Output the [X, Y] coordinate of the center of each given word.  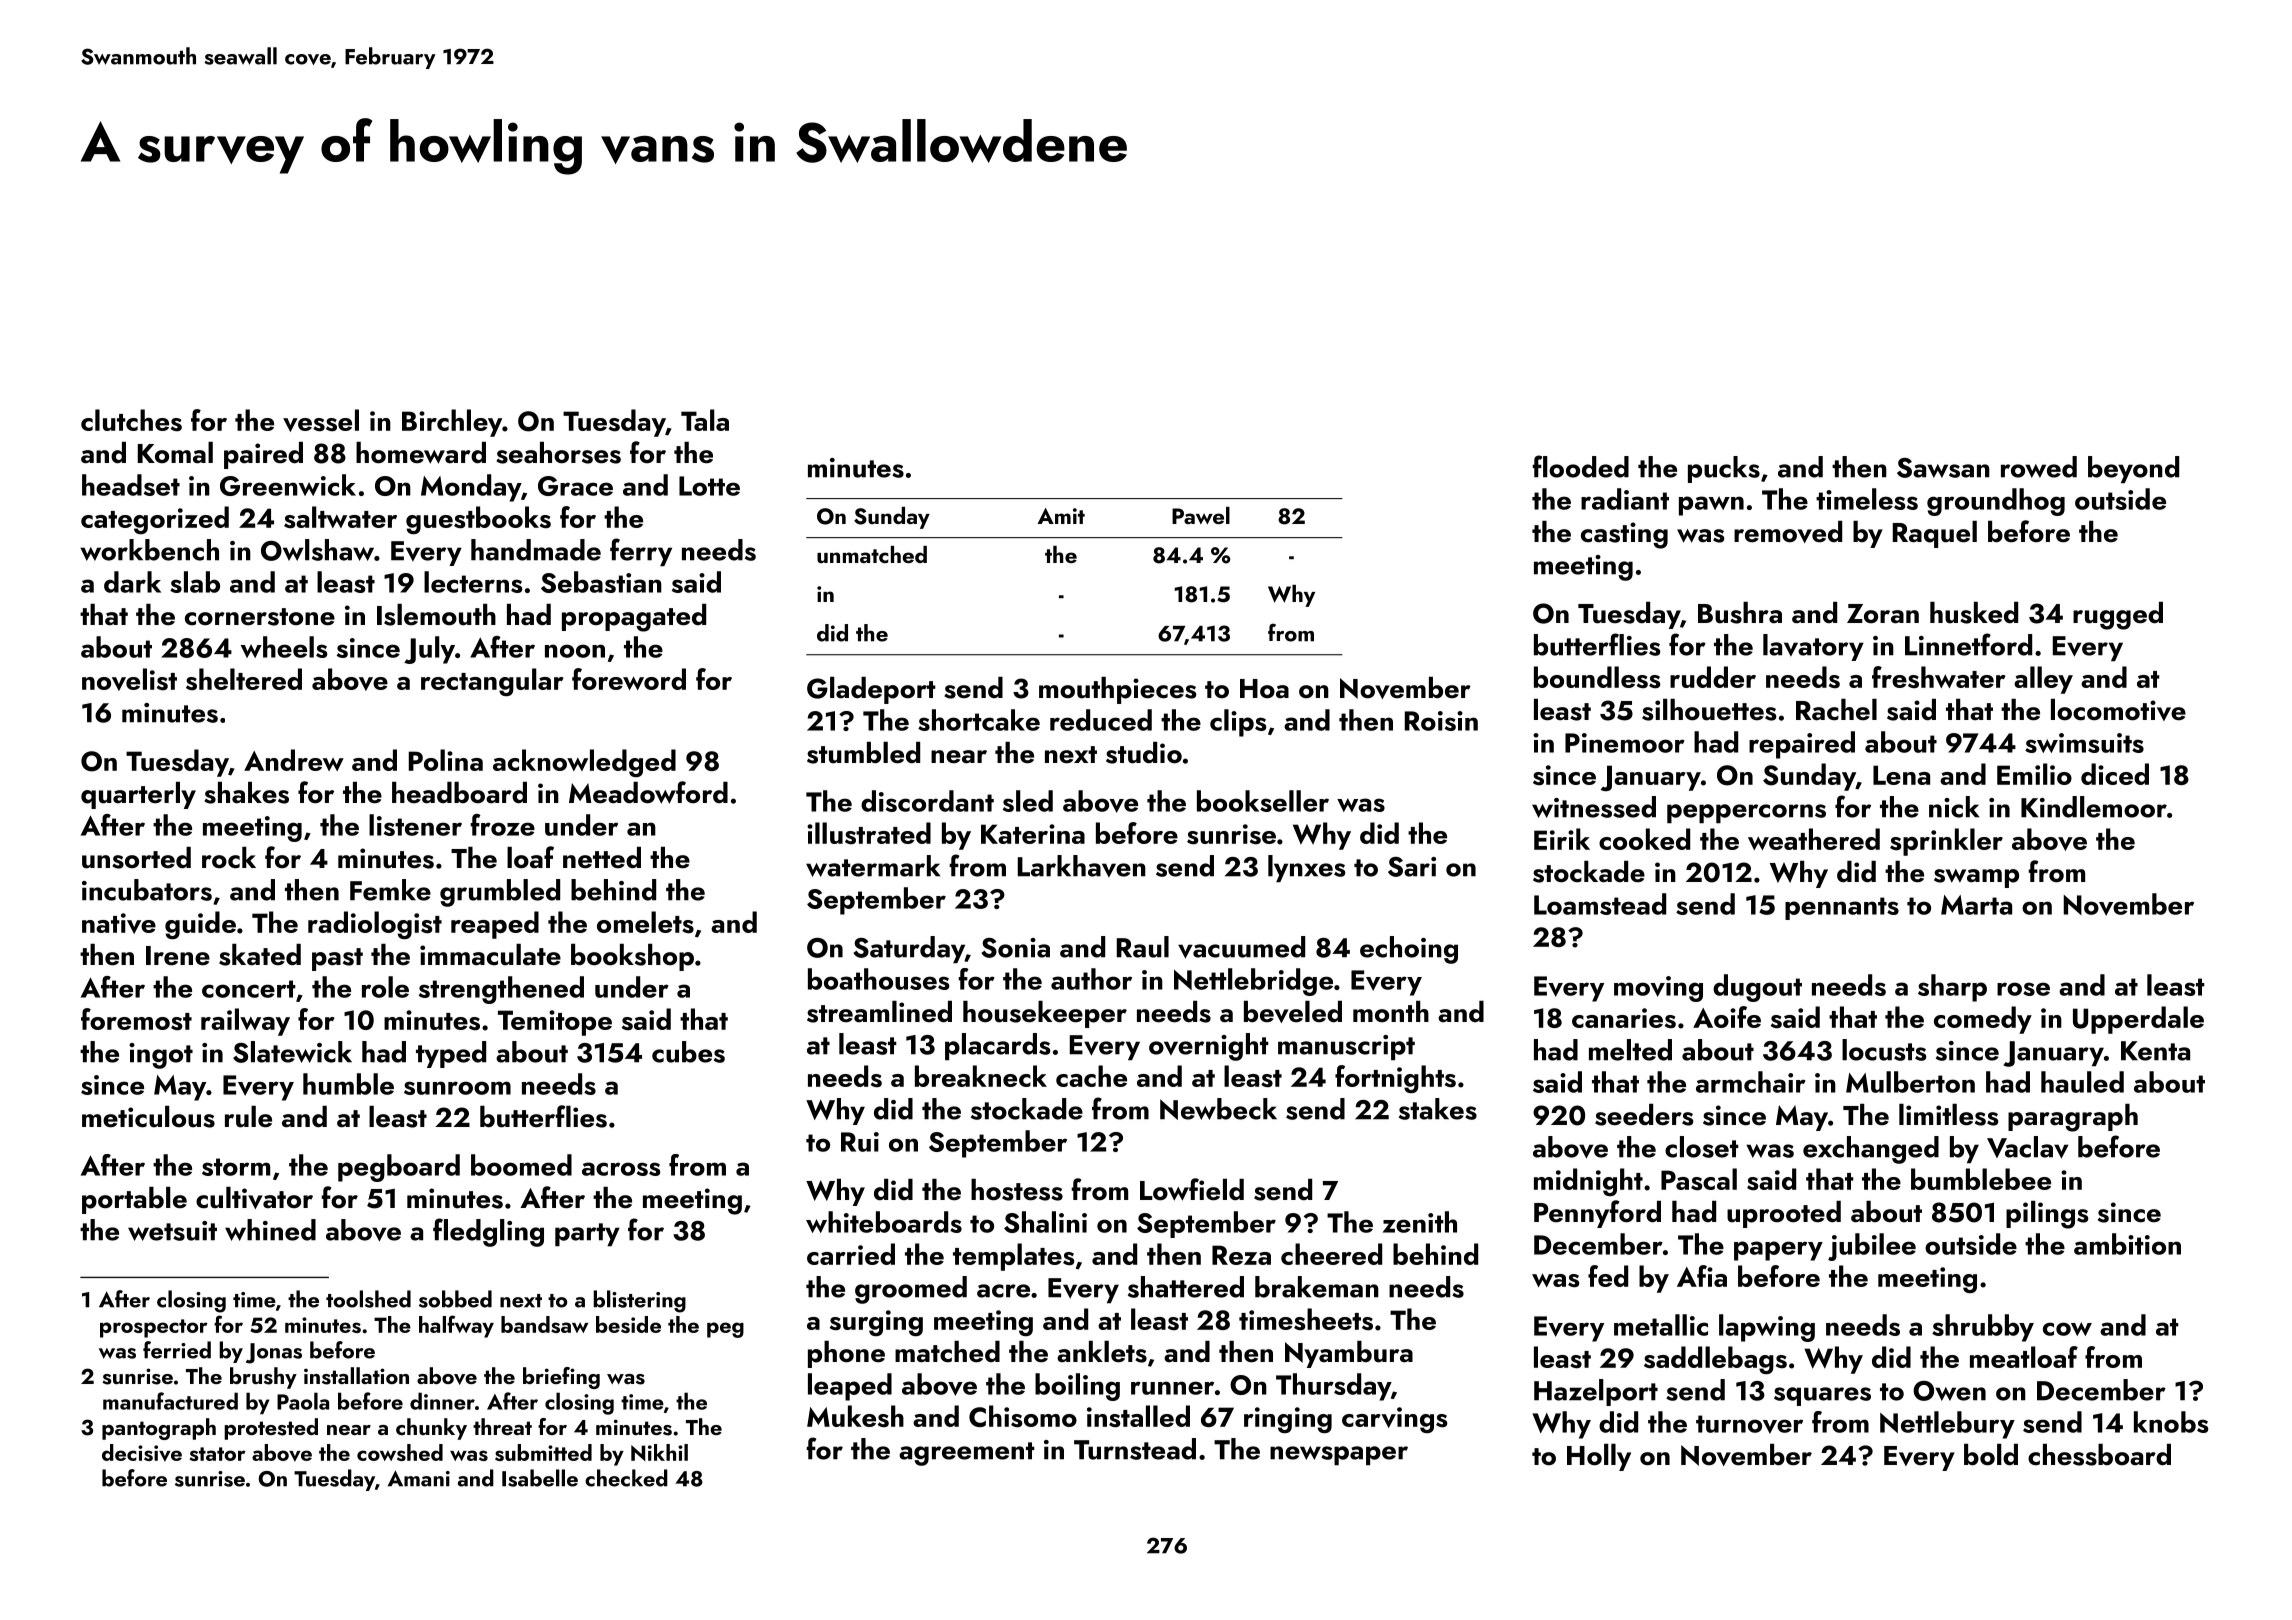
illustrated [869, 833]
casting [1624, 535]
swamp [1976, 878]
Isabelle [540, 1478]
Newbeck [1218, 1109]
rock [229, 858]
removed [1788, 532]
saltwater [340, 517]
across [621, 1169]
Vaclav [2028, 1147]
